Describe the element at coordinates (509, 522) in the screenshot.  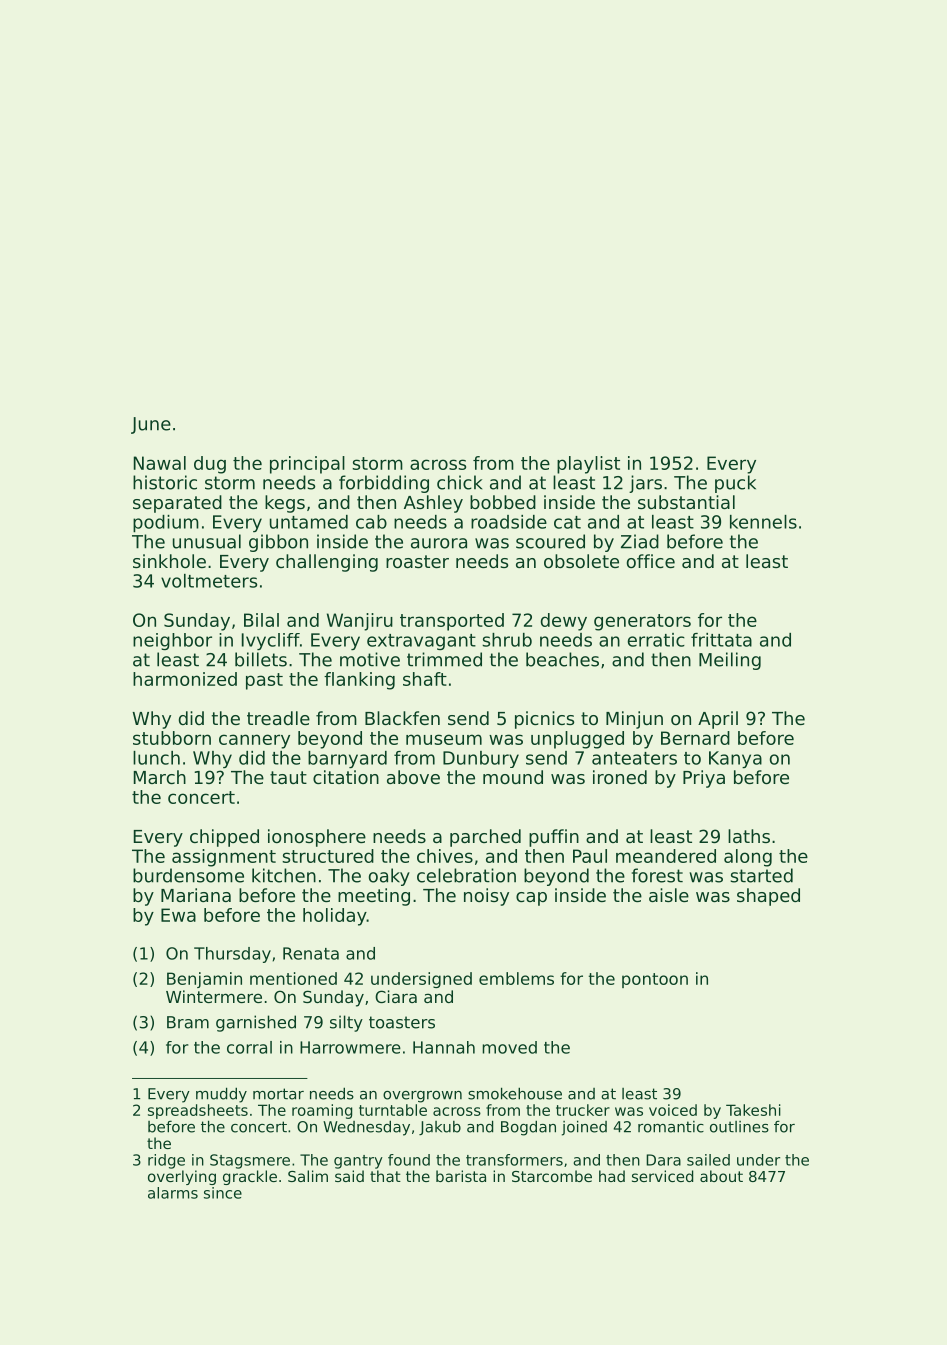
I see `roadside` at that location.
